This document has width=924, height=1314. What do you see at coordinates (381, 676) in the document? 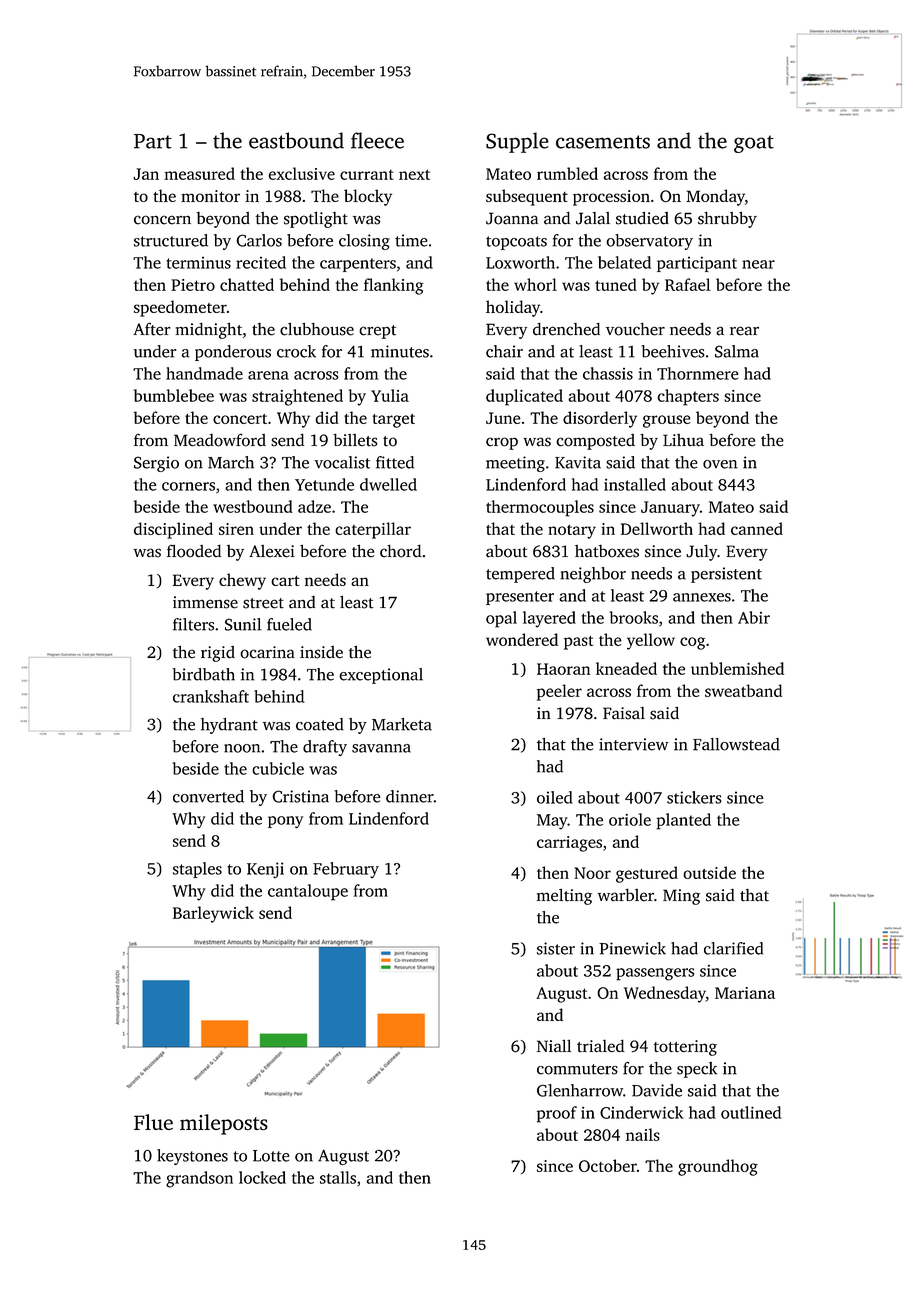
I see `exceptional` at bounding box center [381, 676].
